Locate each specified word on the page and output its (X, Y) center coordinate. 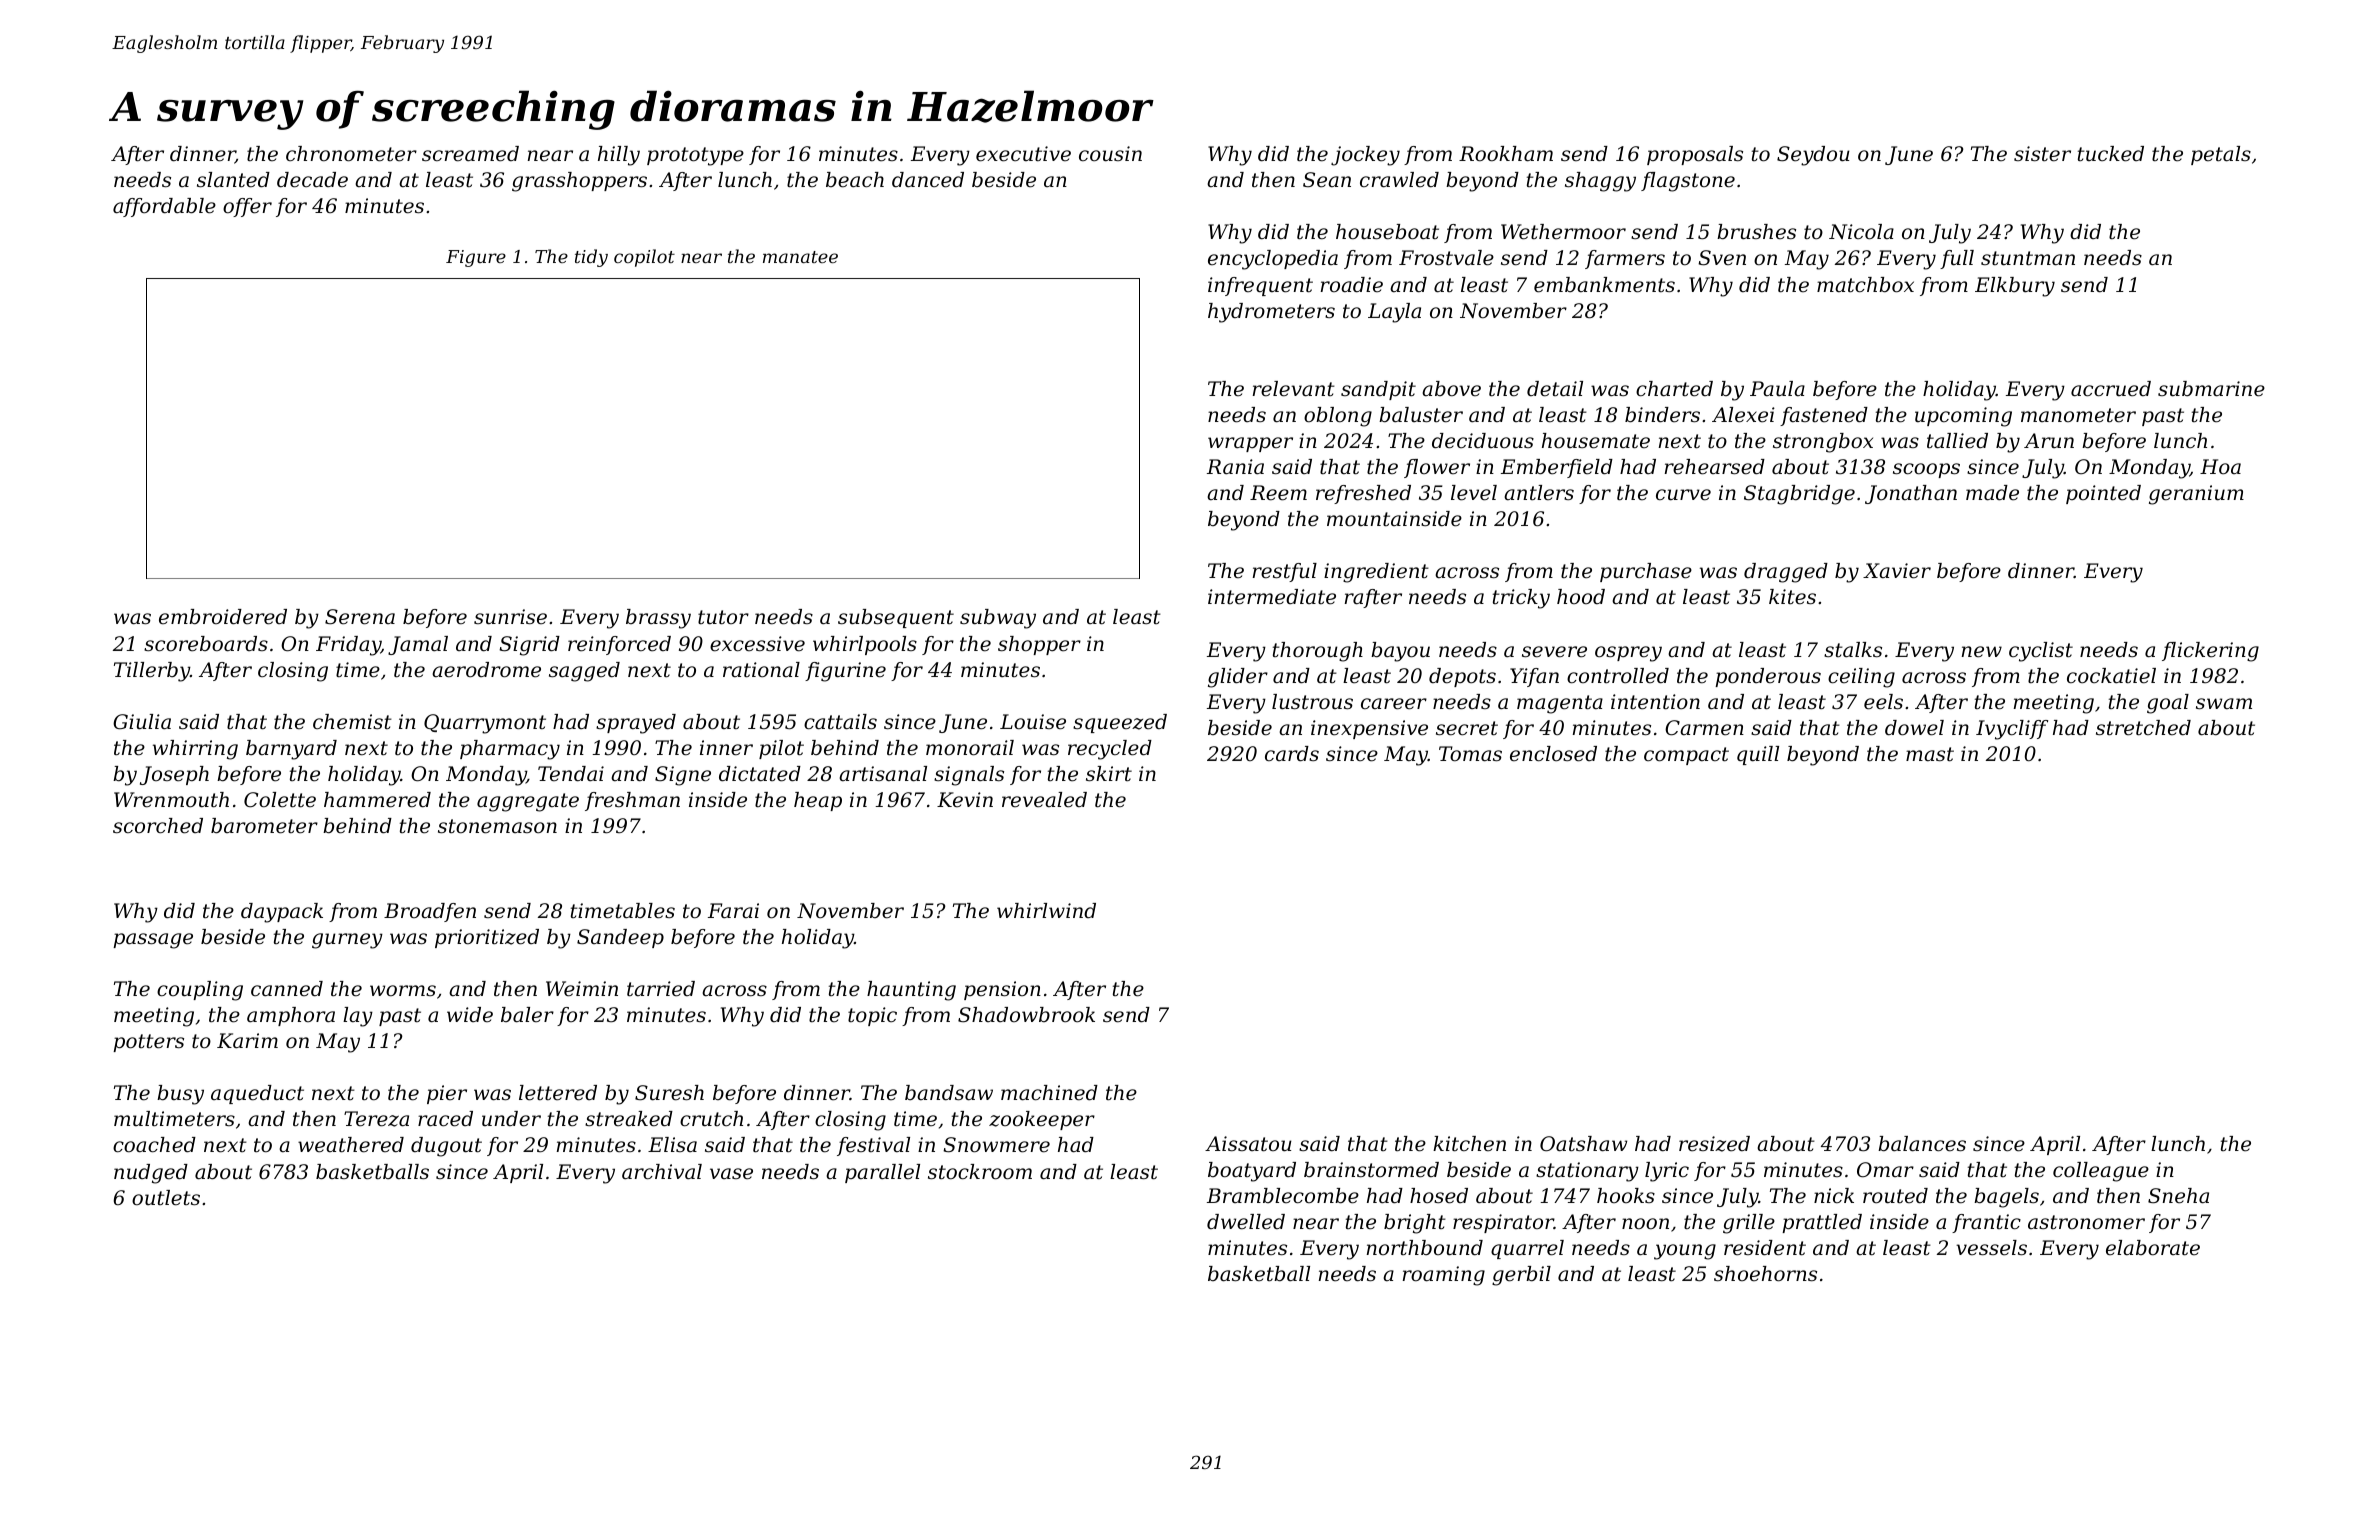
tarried (661, 989)
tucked (2111, 154)
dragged (1786, 573)
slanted (233, 180)
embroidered (223, 617)
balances (1922, 1144)
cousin (1110, 154)
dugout (446, 1147)
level (1474, 493)
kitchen (1469, 1144)
